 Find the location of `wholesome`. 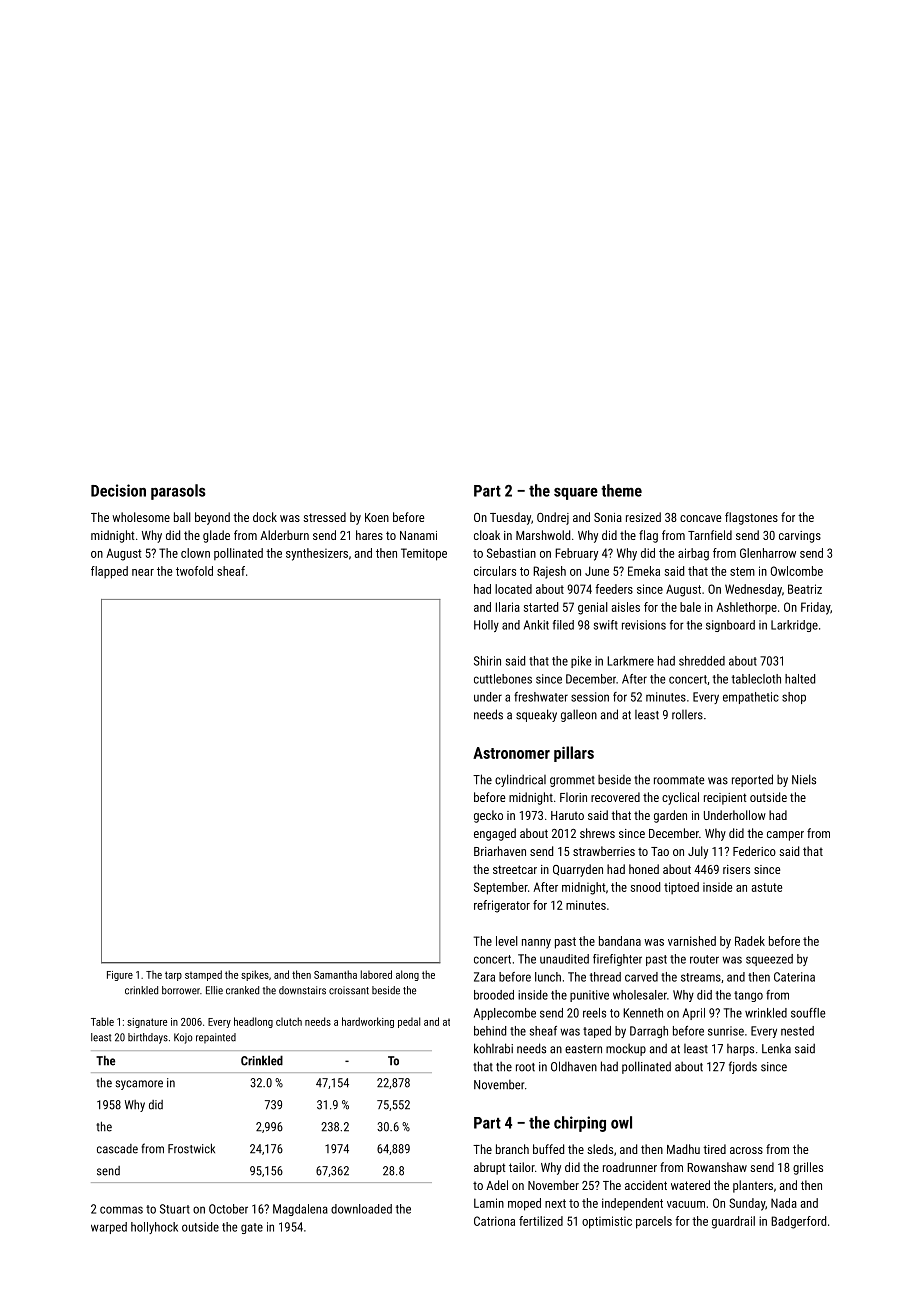

wholesome is located at coordinates (141, 517).
